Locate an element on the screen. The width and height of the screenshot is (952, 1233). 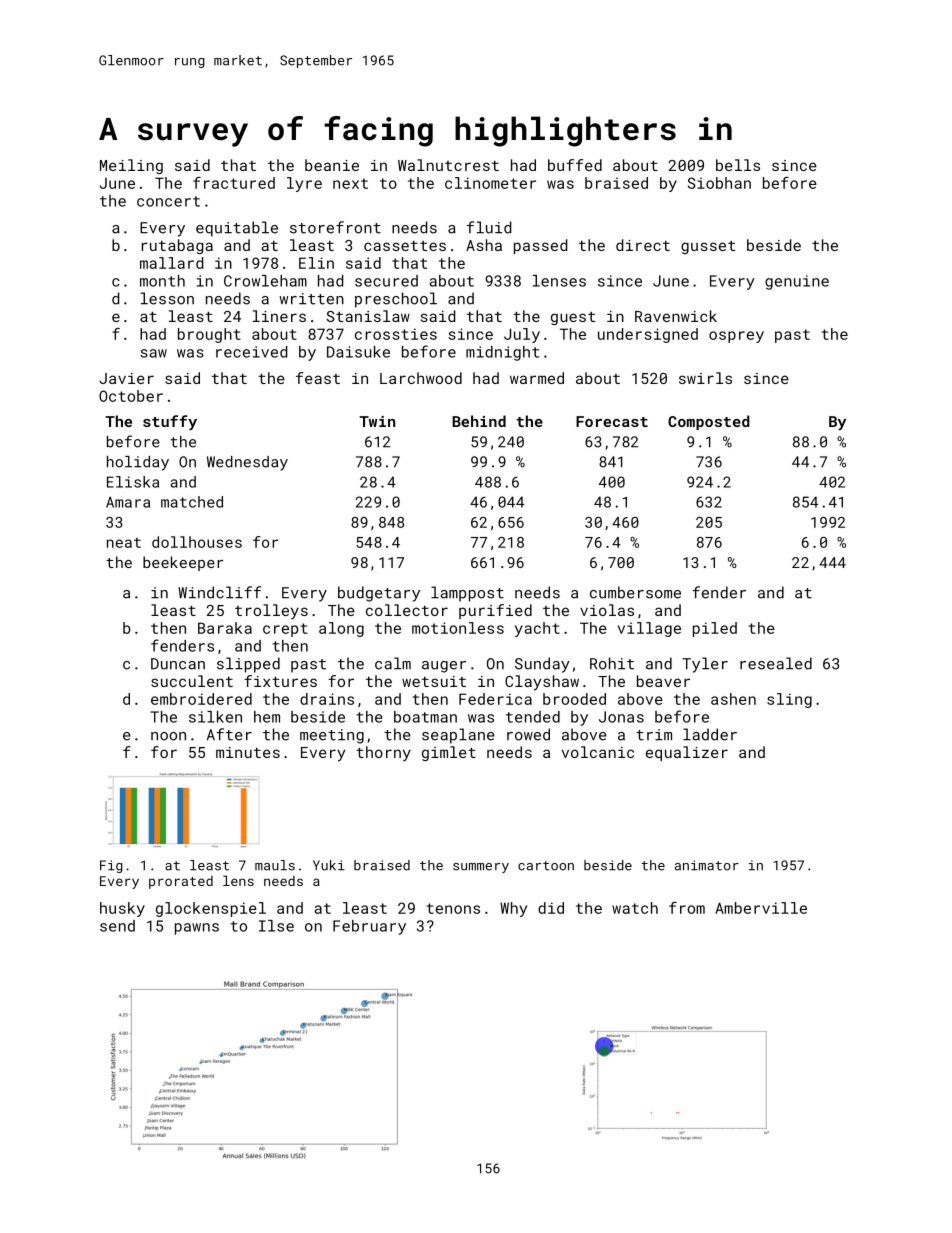
thorny is located at coordinates (383, 753).
